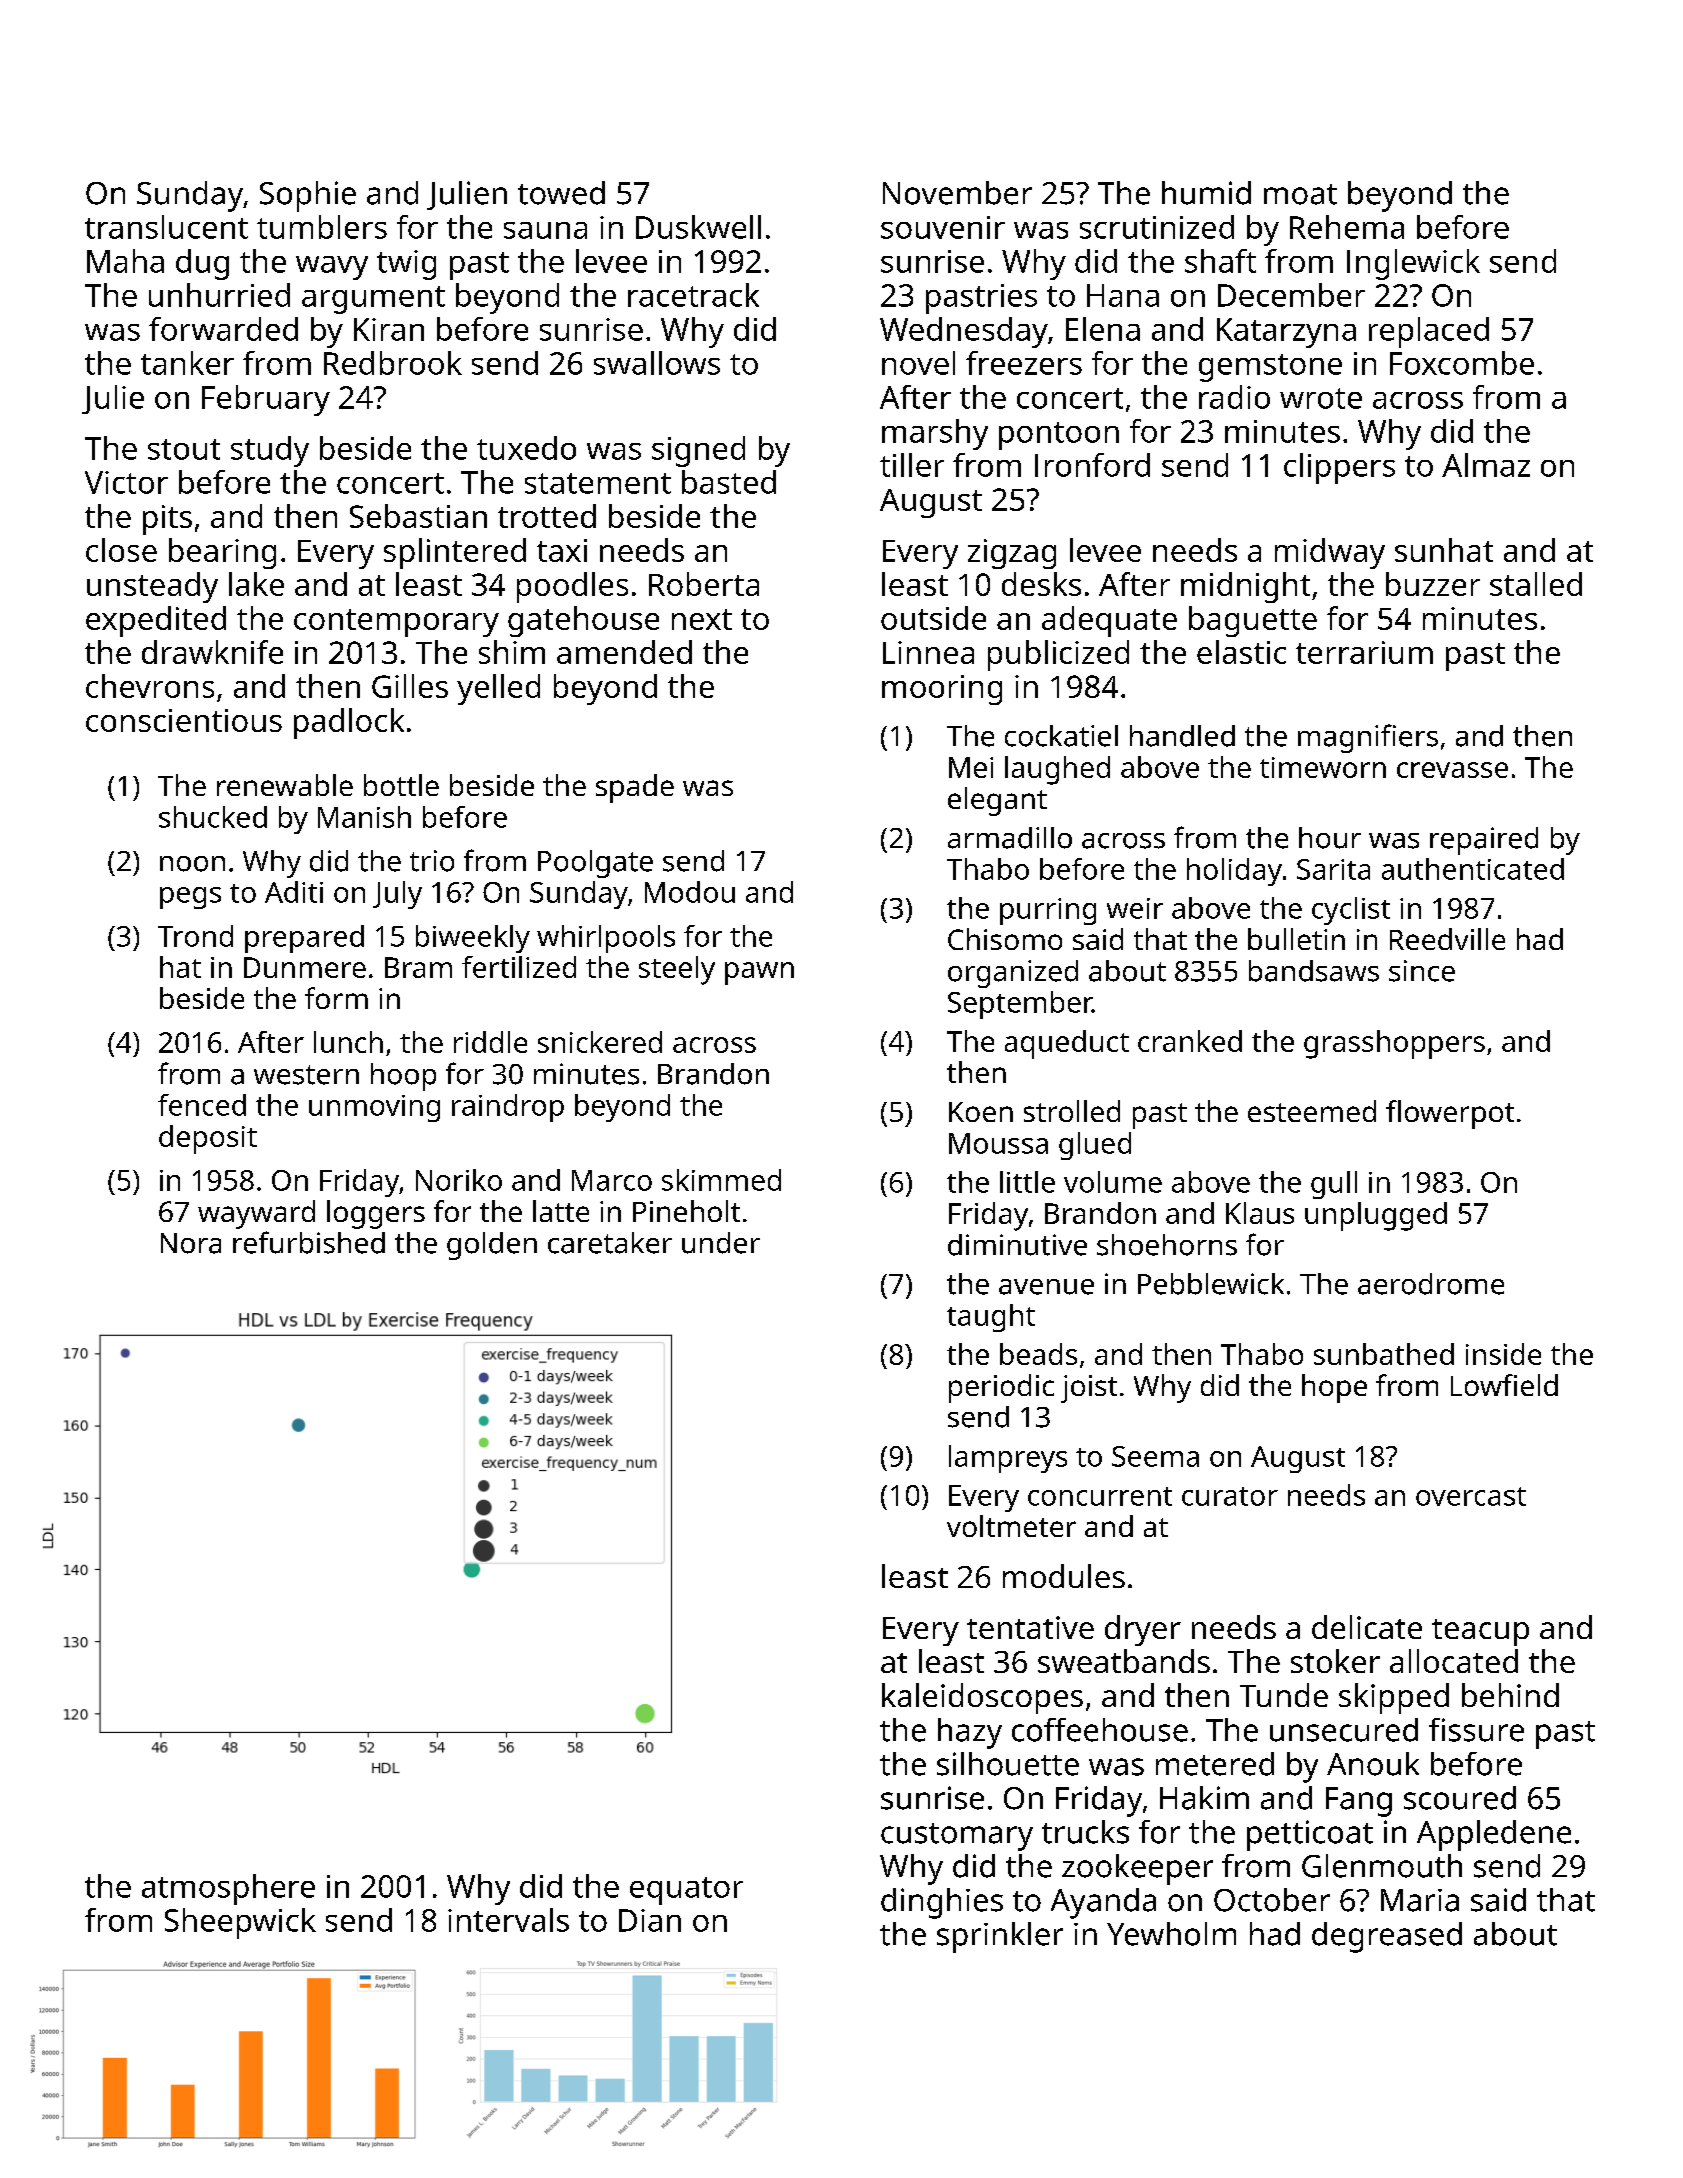 This screenshot has height=2178, width=1683. What do you see at coordinates (1011, 1526) in the screenshot?
I see `voltmeter` at bounding box center [1011, 1526].
